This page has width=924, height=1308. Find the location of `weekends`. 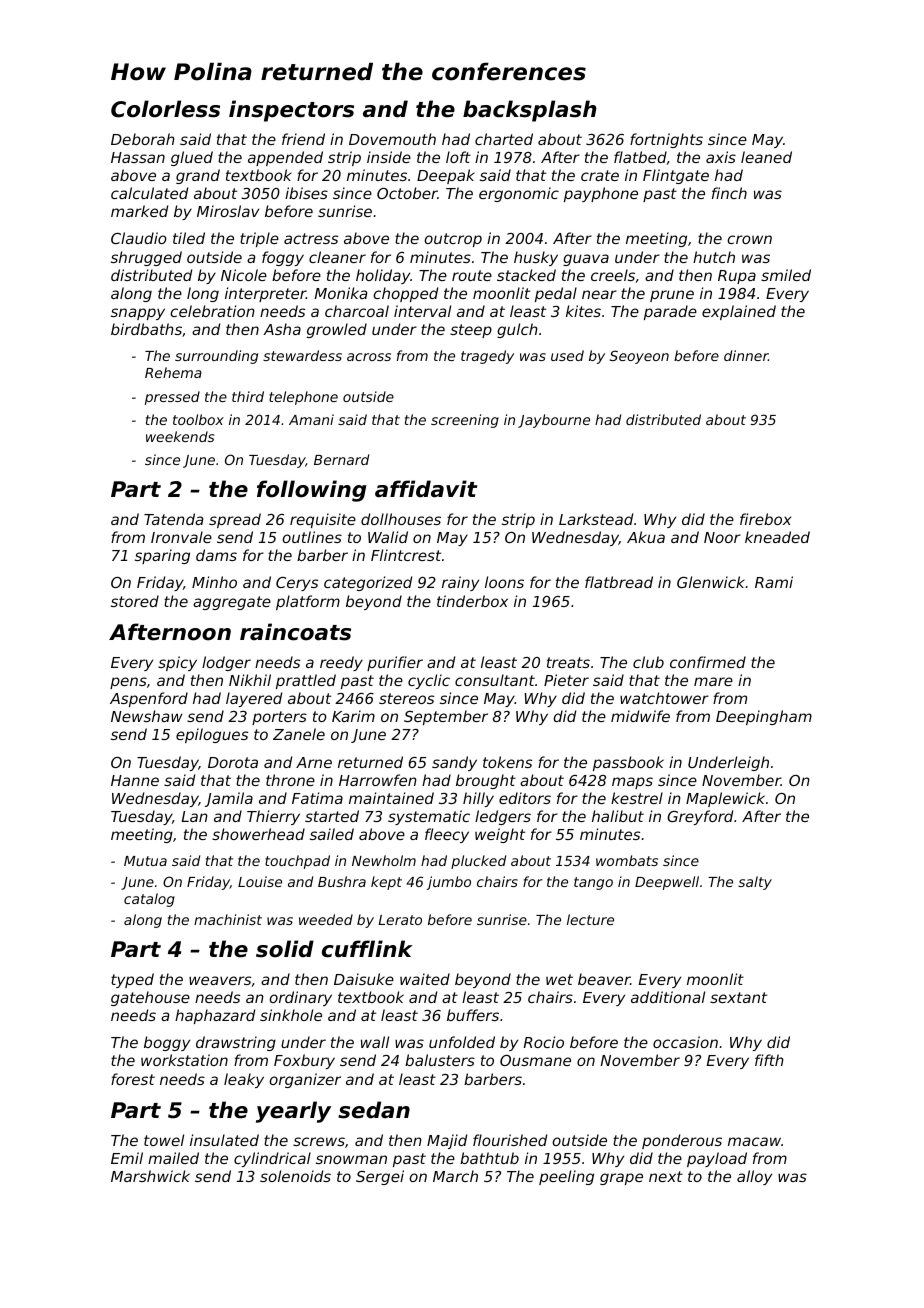

weekends is located at coordinates (180, 436).
